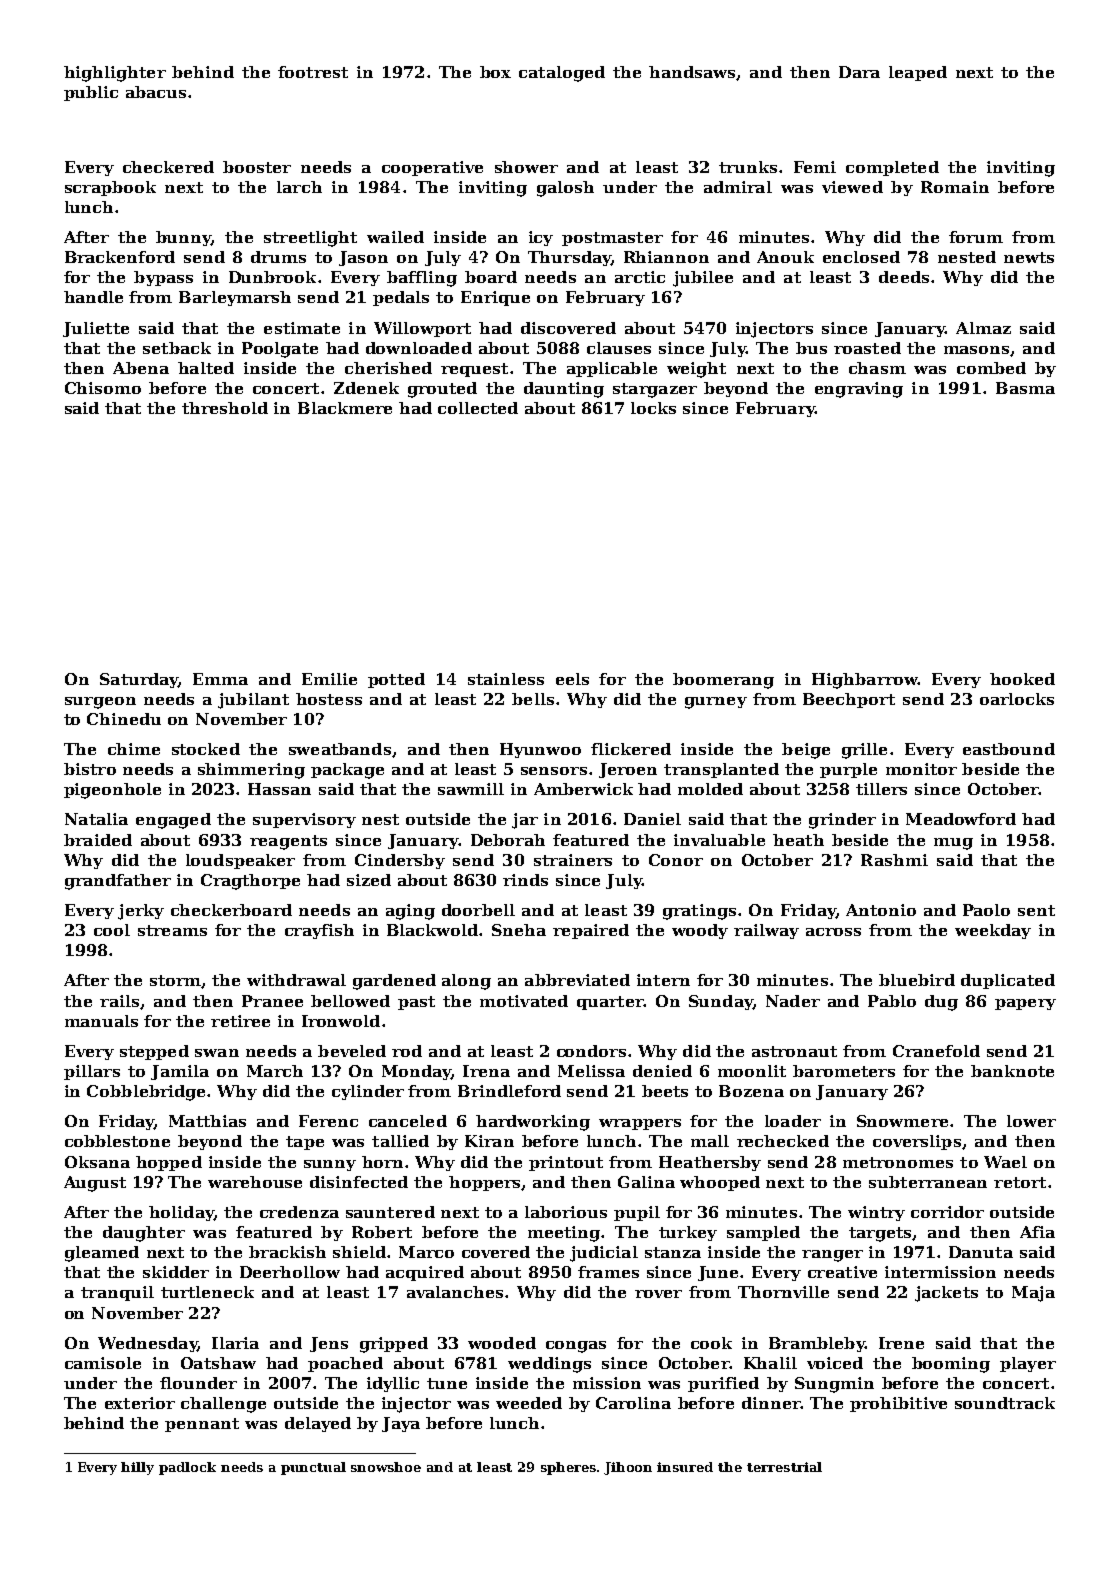 Image resolution: width=1119 pixels, height=1582 pixels. I want to click on banknote, so click(1012, 1071).
